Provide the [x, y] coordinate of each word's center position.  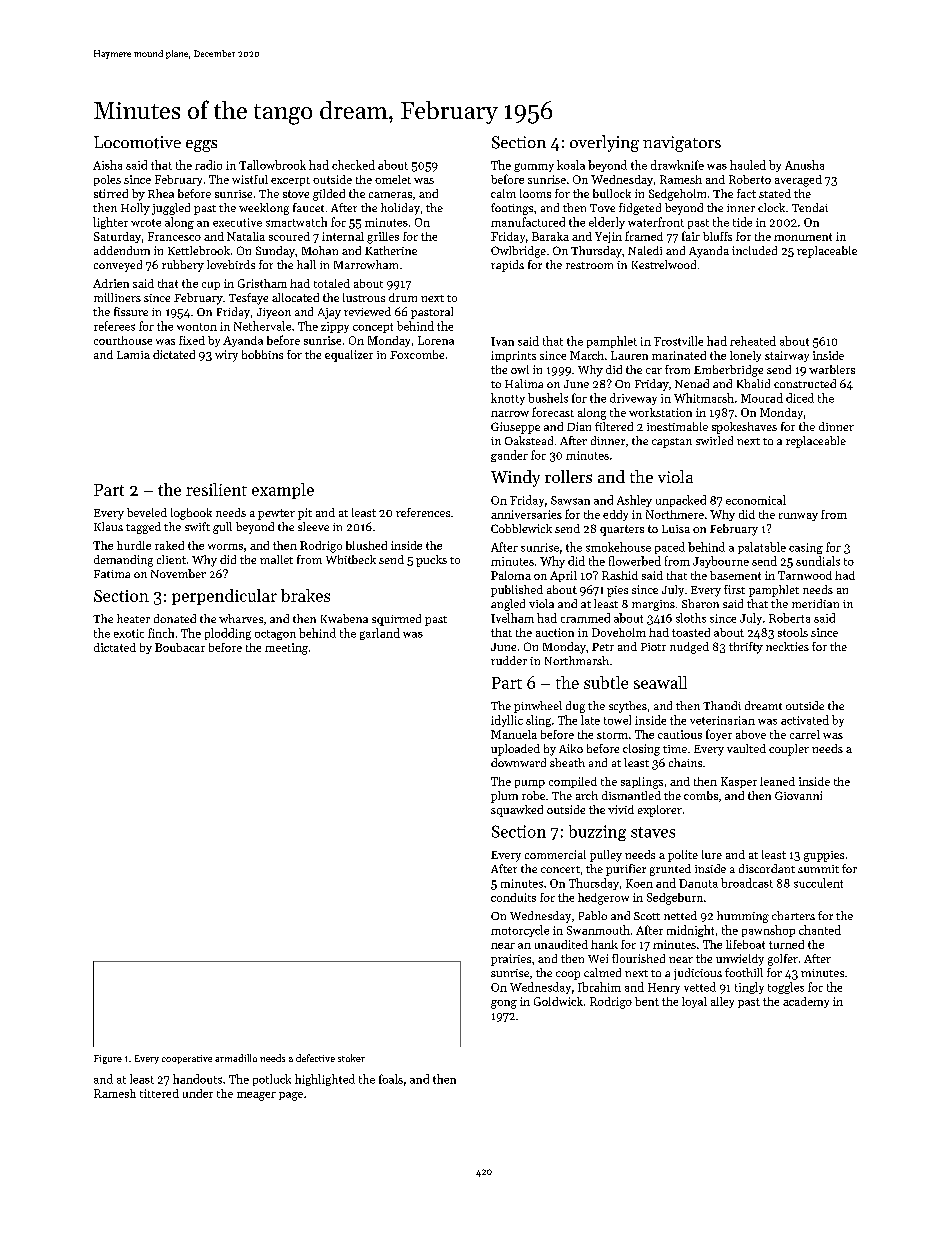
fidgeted [640, 209]
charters [793, 915]
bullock [612, 193]
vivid [621, 809]
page [291, 1096]
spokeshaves [744, 428]
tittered [159, 1093]
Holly [135, 209]
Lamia [133, 355]
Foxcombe [417, 354]
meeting [286, 649]
